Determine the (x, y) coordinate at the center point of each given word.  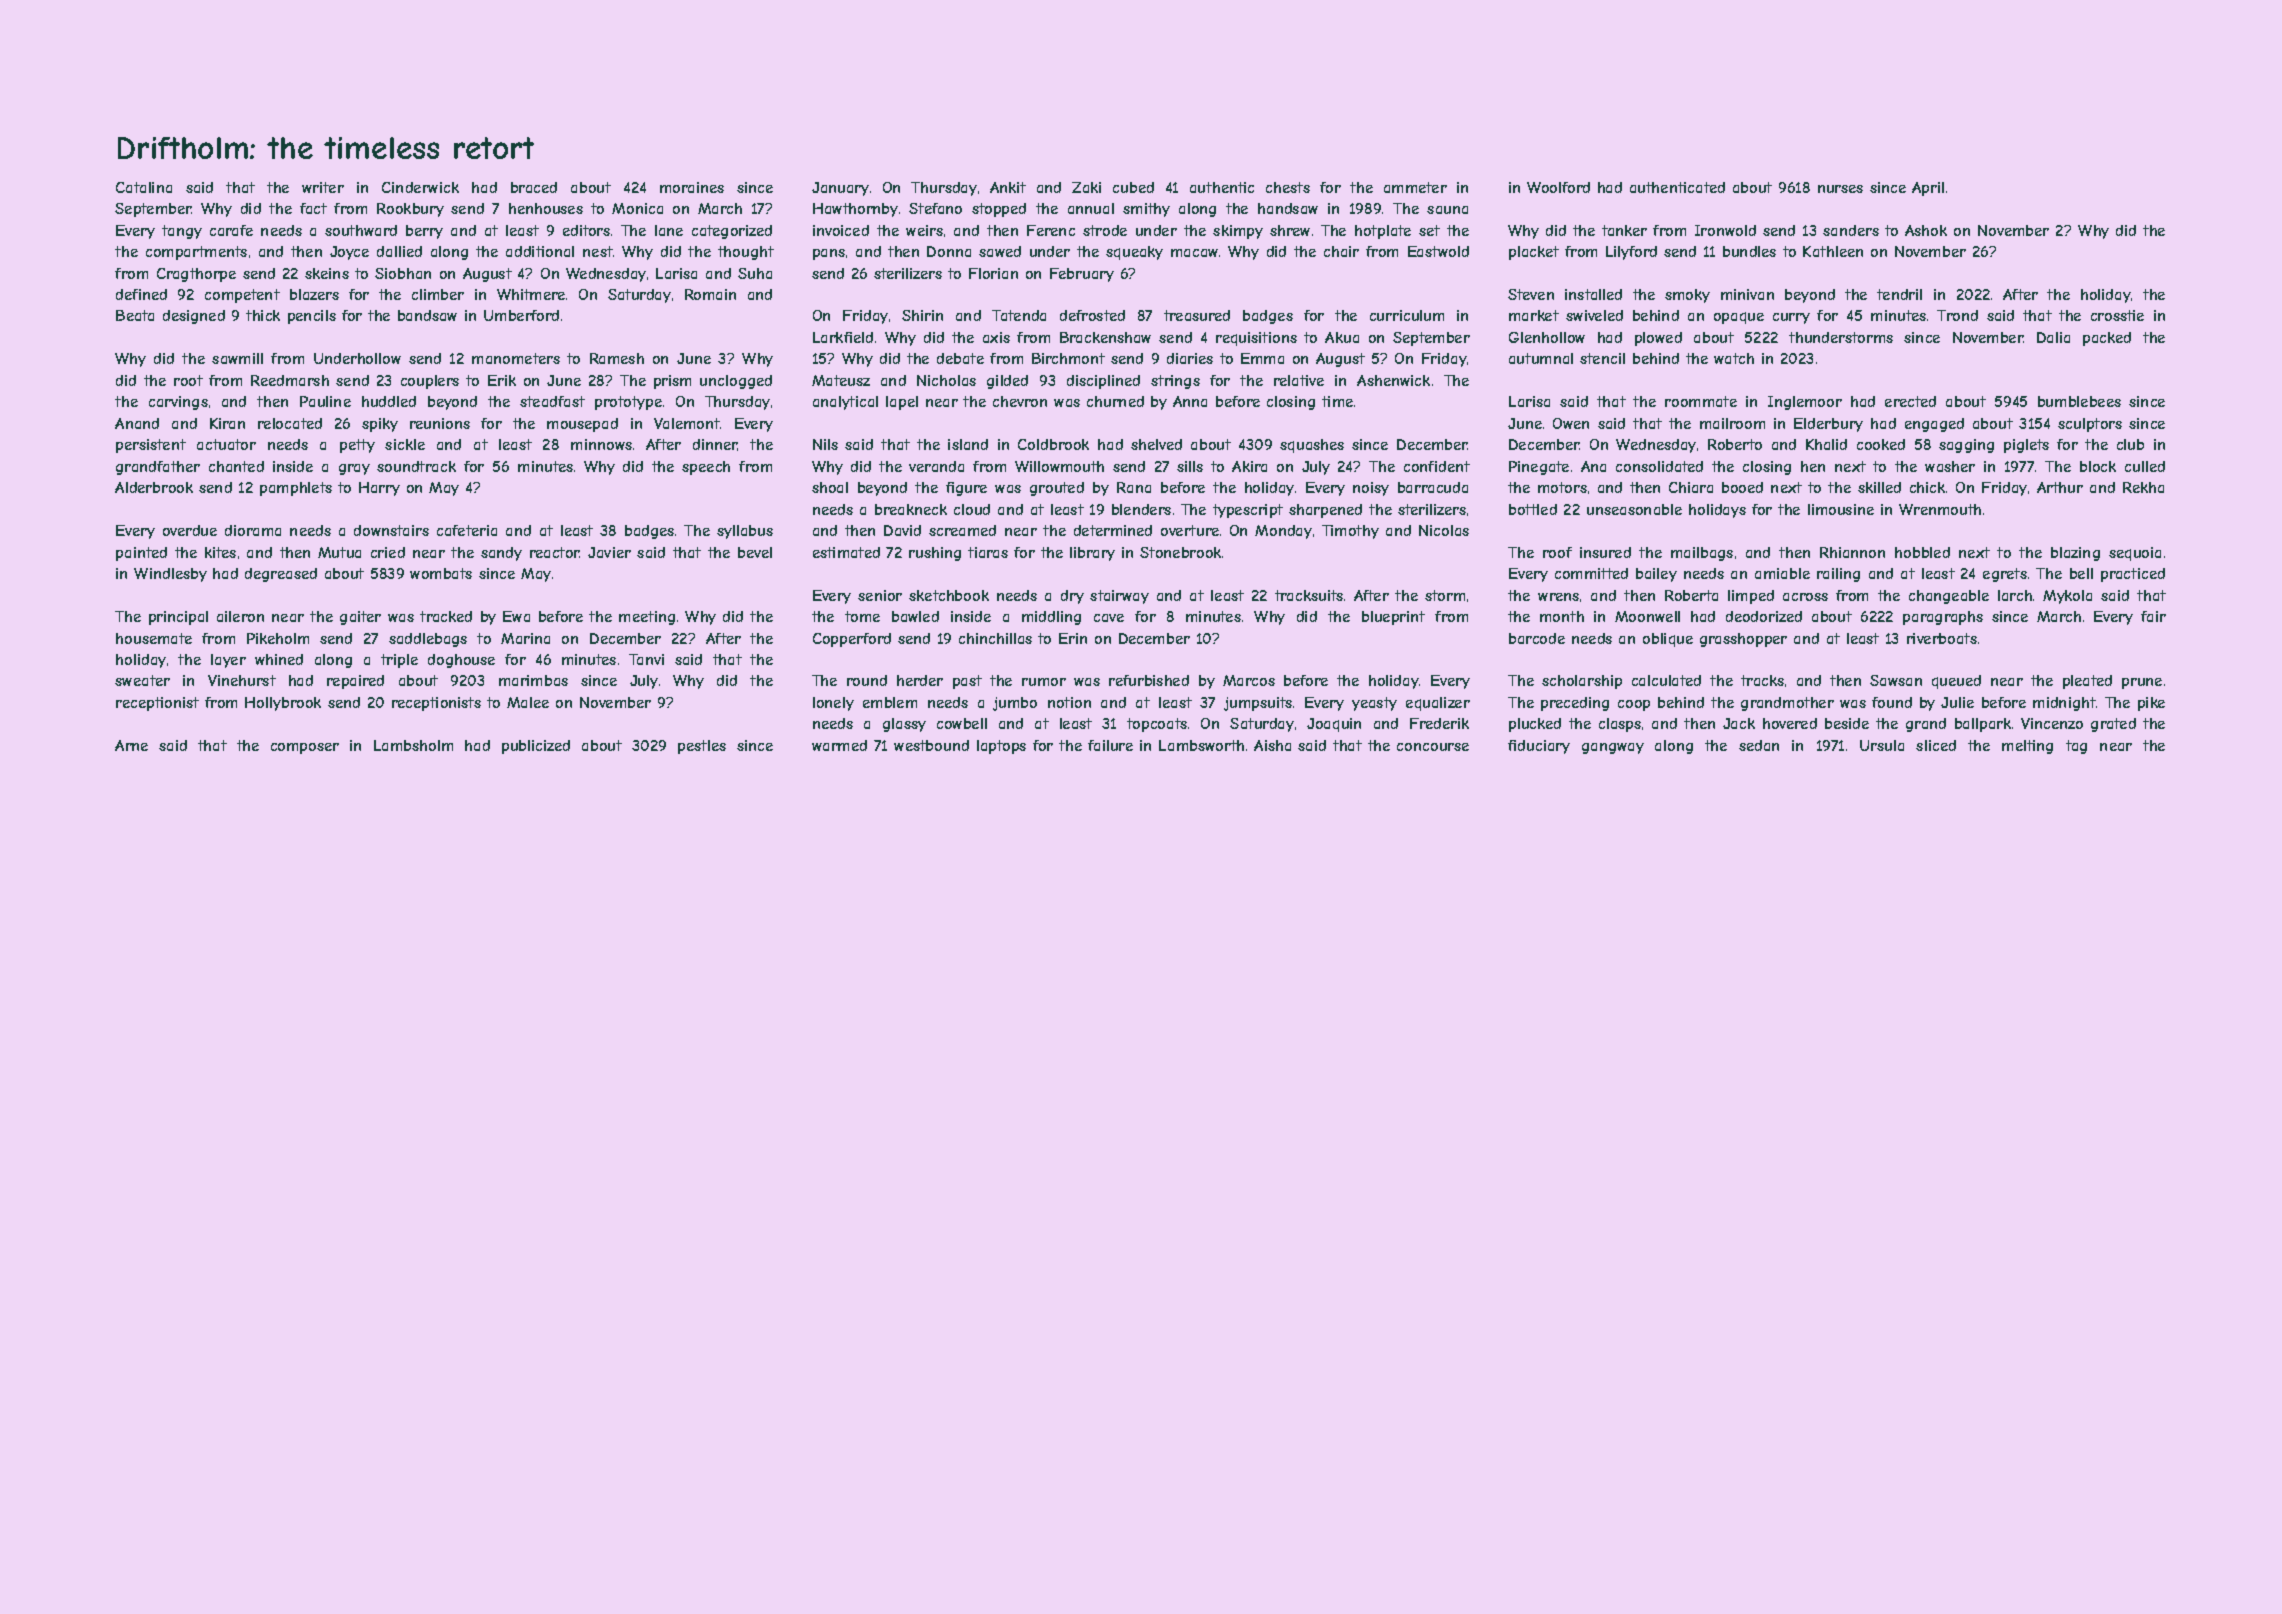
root (188, 380)
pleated (2087, 682)
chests (1288, 187)
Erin (1073, 638)
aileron (240, 616)
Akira (1249, 466)
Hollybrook (283, 704)
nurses (1840, 189)
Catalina (144, 187)
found (1892, 702)
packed (2107, 339)
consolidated (1659, 466)
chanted (236, 466)
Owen (1571, 423)
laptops (1001, 747)
